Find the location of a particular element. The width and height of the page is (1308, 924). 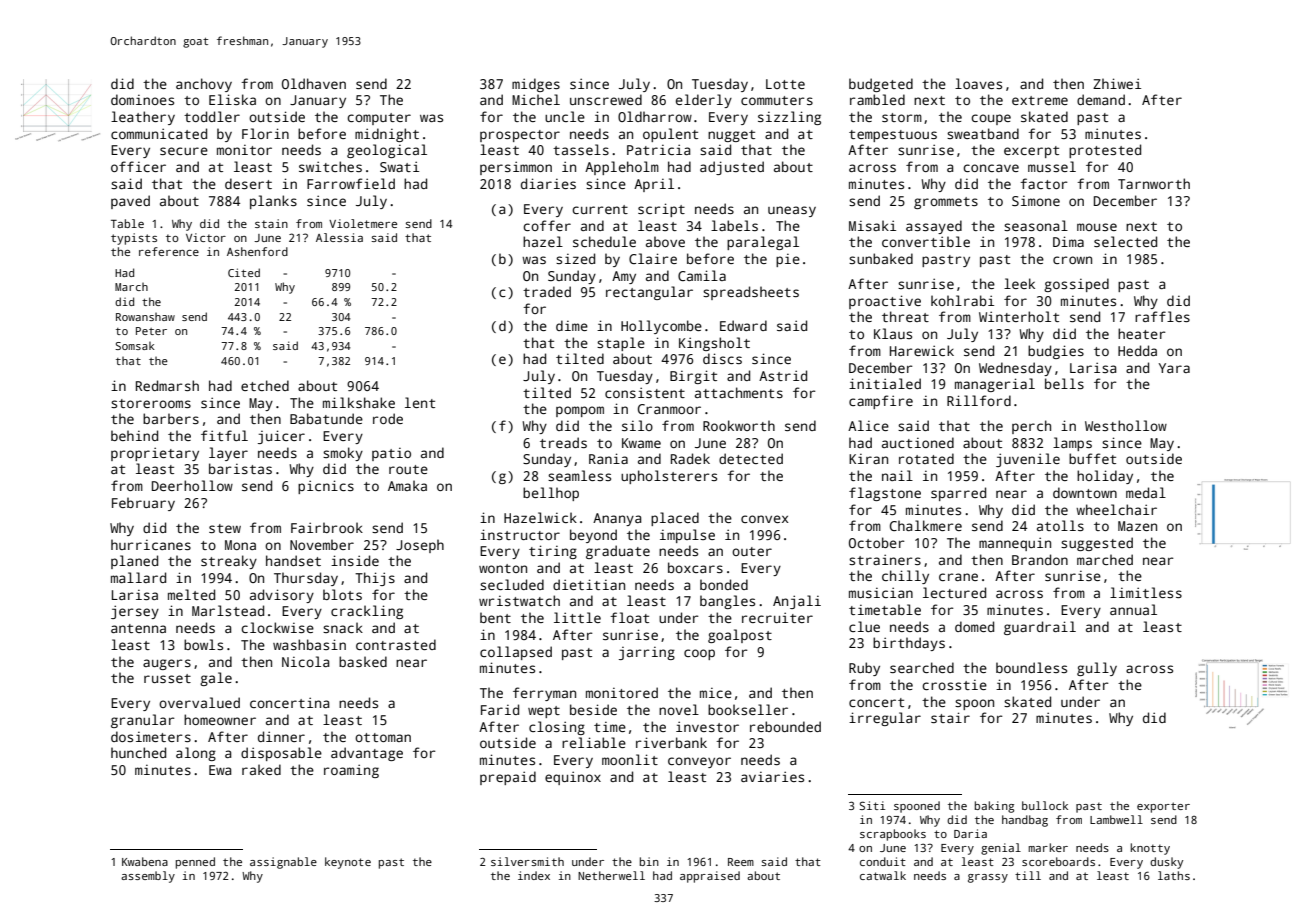

Claire is located at coordinates (653, 258).
